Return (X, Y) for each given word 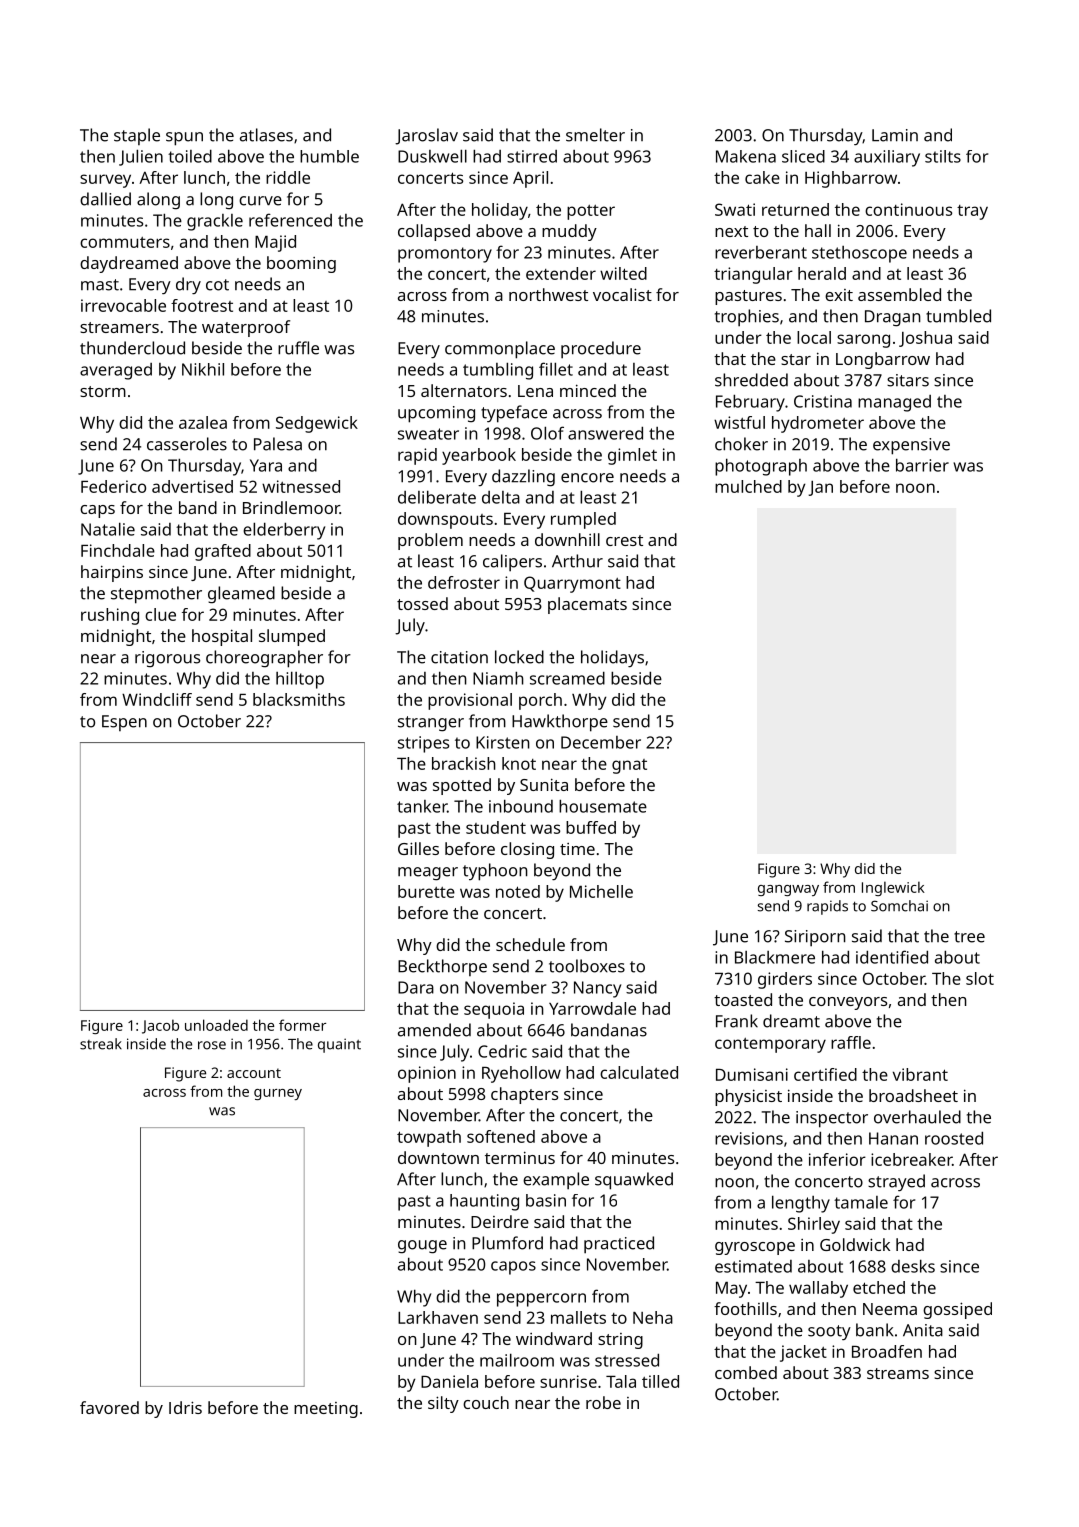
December (601, 742)
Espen (124, 723)
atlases (266, 135)
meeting (326, 1410)
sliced (803, 156)
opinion (427, 1074)
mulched (748, 486)
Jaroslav (426, 136)
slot (980, 978)
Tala (621, 1381)
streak (101, 1044)
